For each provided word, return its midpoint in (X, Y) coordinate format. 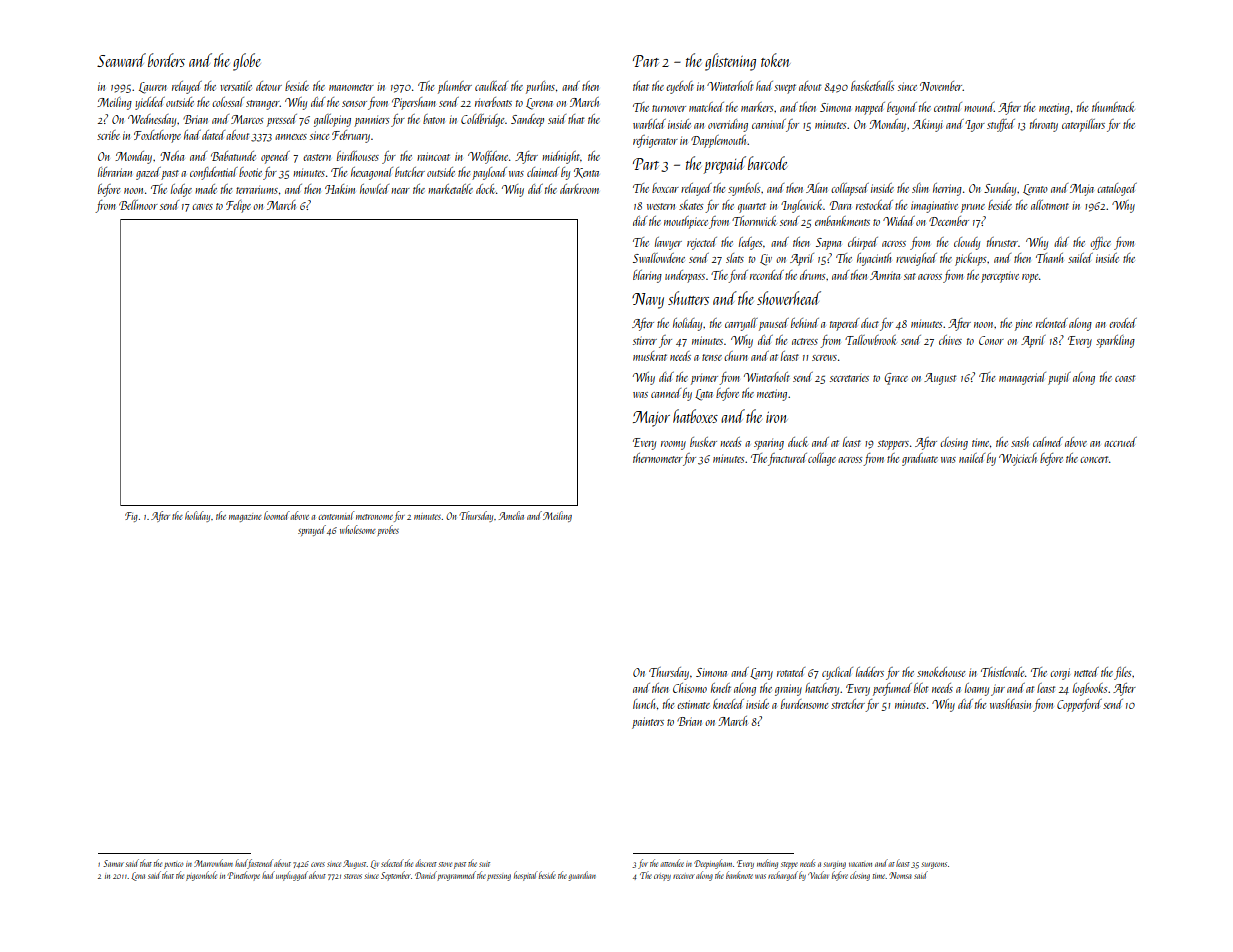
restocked (874, 205)
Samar (113, 863)
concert (1094, 459)
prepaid (725, 165)
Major (651, 419)
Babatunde (233, 156)
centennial (336, 515)
